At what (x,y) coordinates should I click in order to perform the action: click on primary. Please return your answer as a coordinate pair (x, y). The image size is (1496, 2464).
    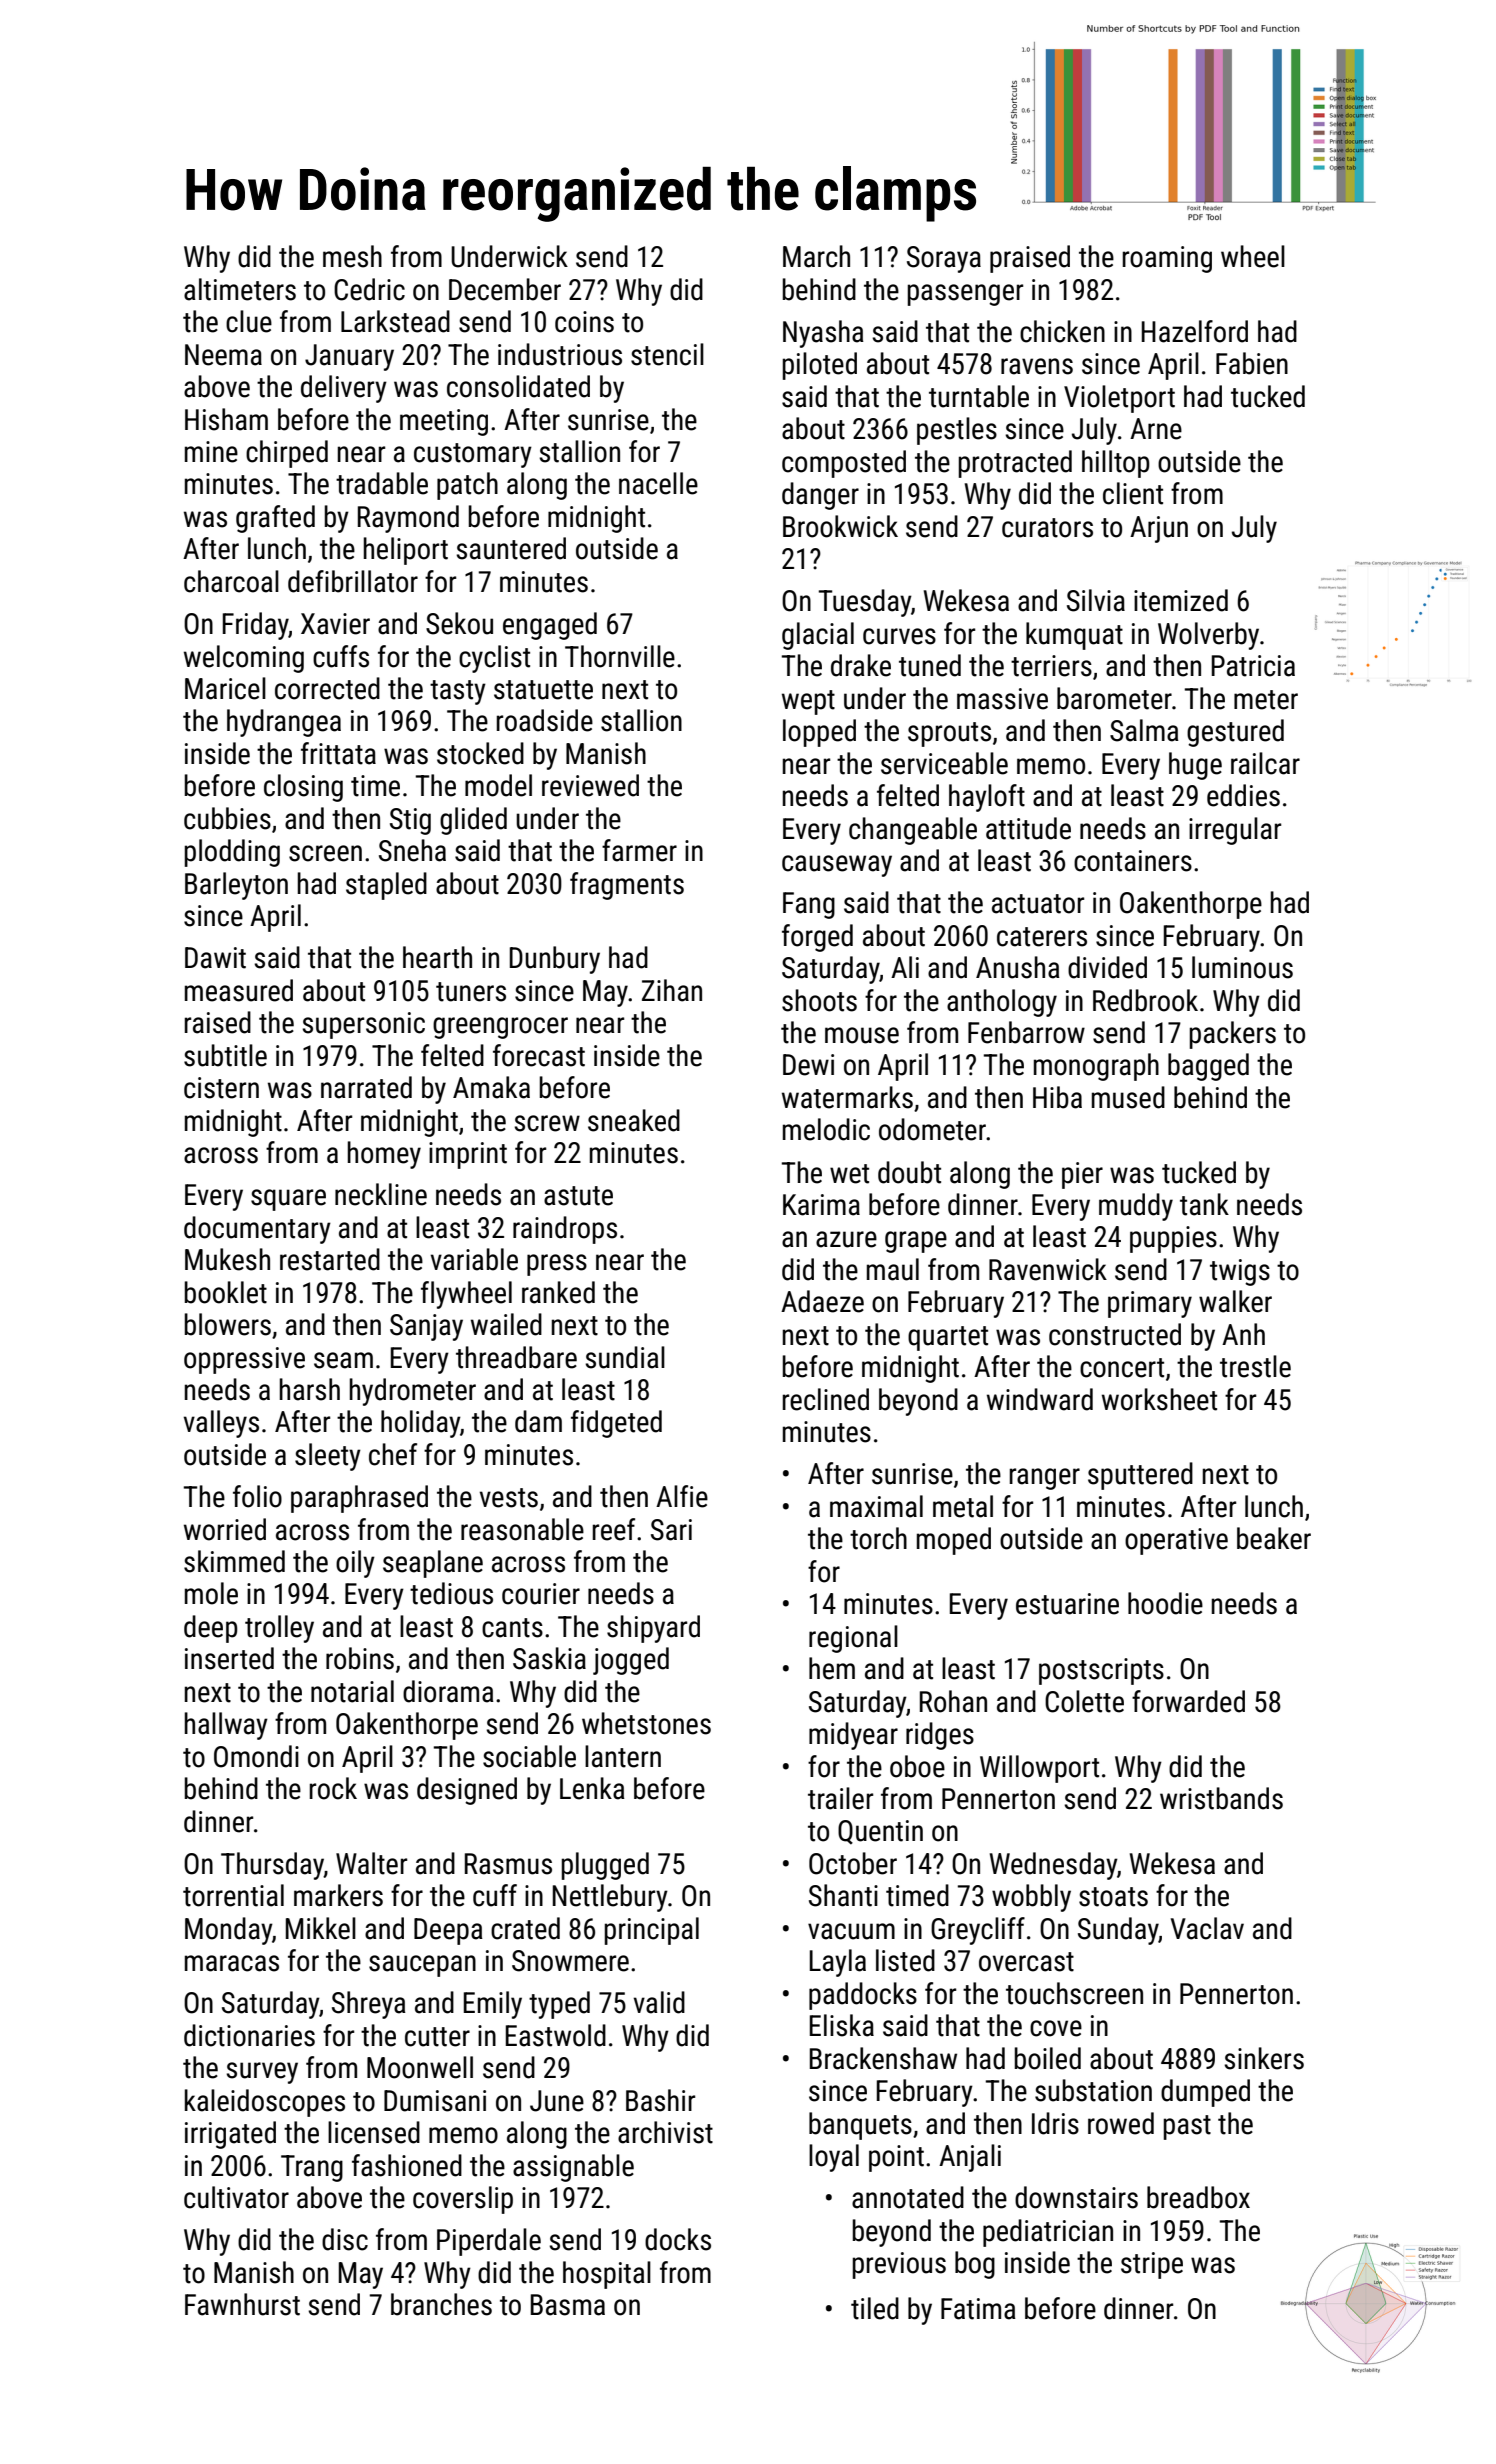
    Looking at the image, I should click on (1150, 1304).
